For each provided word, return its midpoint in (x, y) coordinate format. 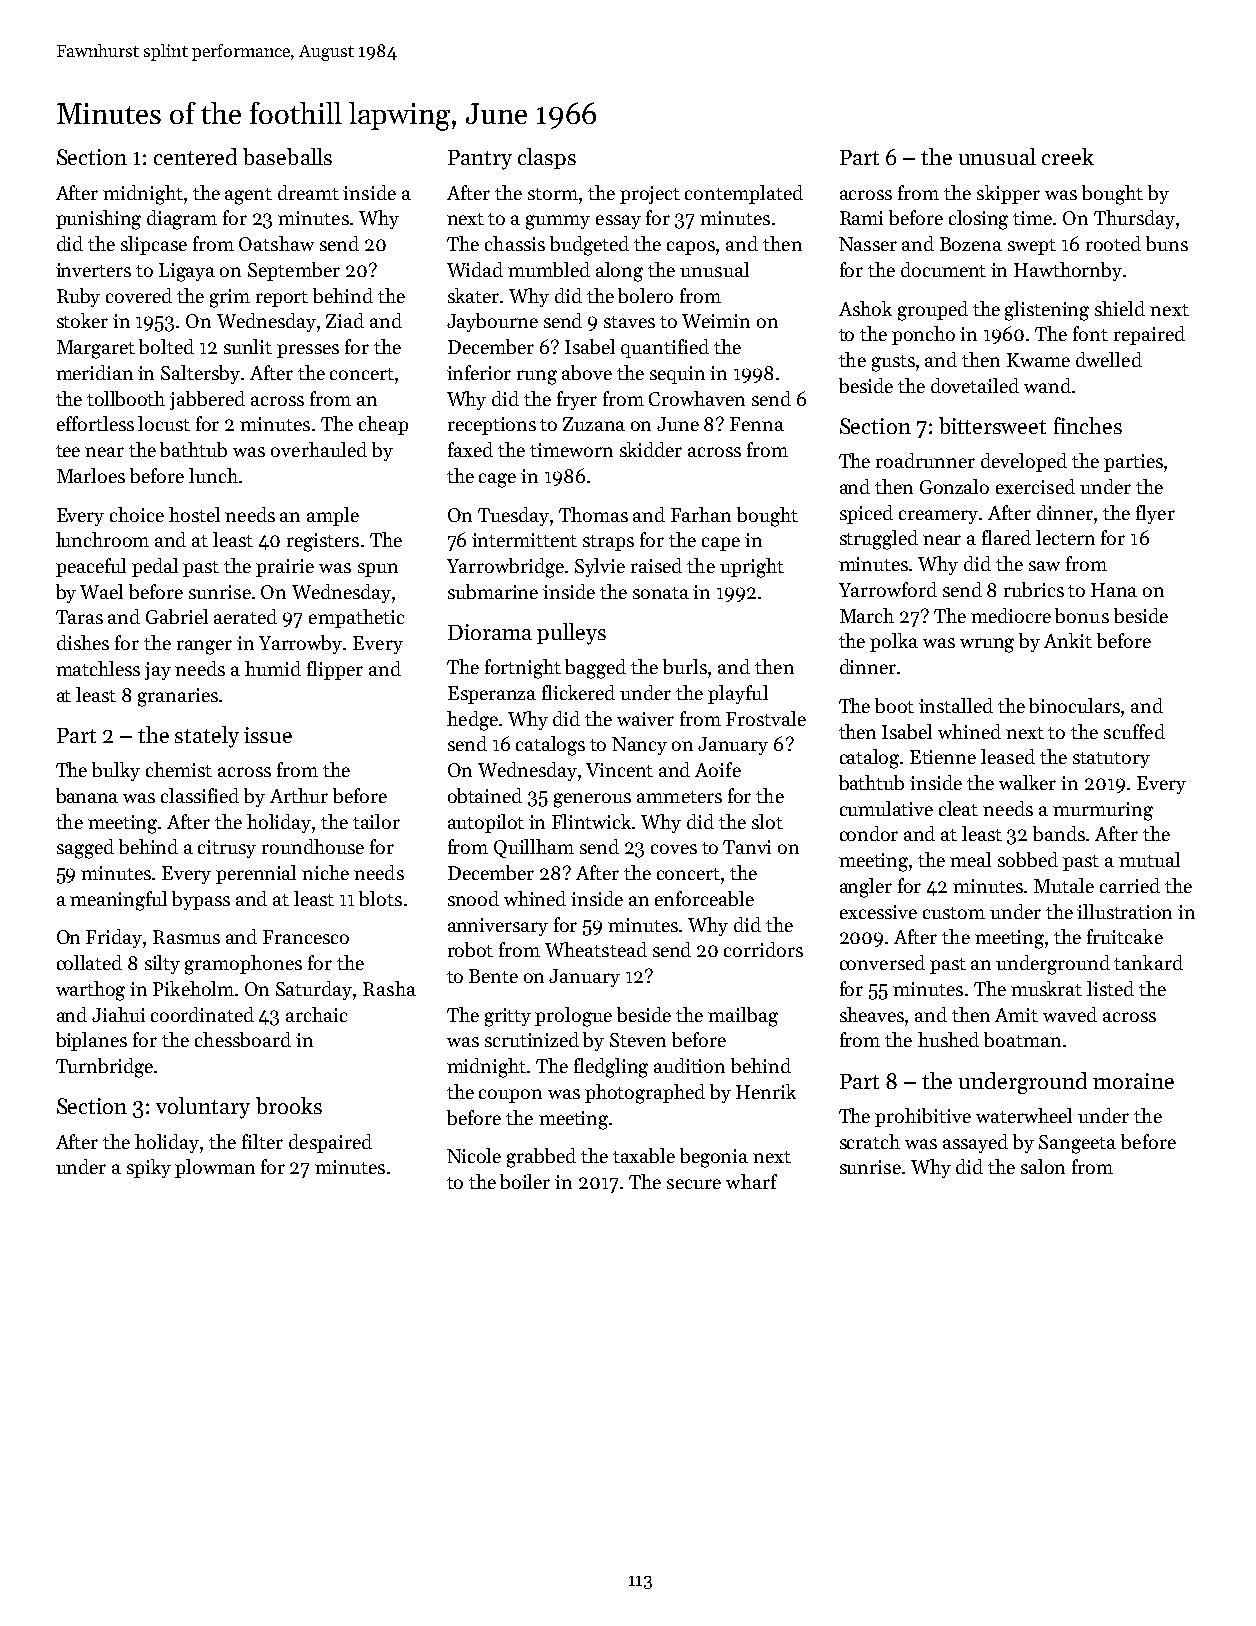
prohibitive (923, 1117)
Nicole (474, 1155)
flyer (1155, 514)
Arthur (299, 795)
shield (1120, 308)
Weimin (716, 321)
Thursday (1134, 219)
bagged (595, 669)
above (587, 372)
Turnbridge (104, 1068)
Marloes (91, 475)
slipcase (154, 245)
